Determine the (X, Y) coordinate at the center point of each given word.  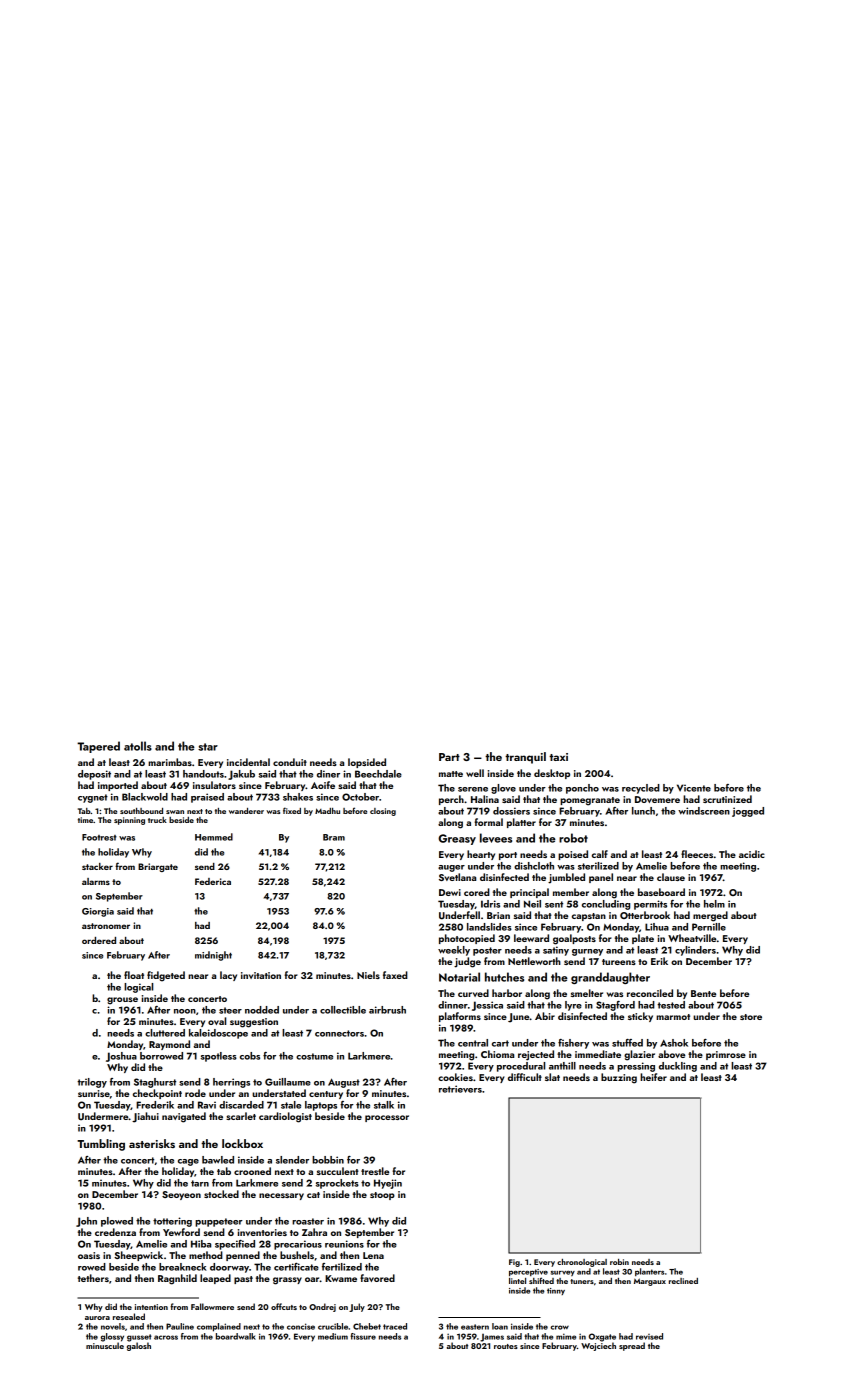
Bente (703, 993)
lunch (643, 811)
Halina (485, 799)
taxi (558, 757)
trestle (375, 1171)
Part (449, 757)
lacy (228, 976)
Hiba (201, 1244)
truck (157, 820)
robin (619, 1262)
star (208, 747)
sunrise (94, 1093)
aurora (97, 1318)
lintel (517, 1281)
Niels (368, 975)
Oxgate (602, 1337)
